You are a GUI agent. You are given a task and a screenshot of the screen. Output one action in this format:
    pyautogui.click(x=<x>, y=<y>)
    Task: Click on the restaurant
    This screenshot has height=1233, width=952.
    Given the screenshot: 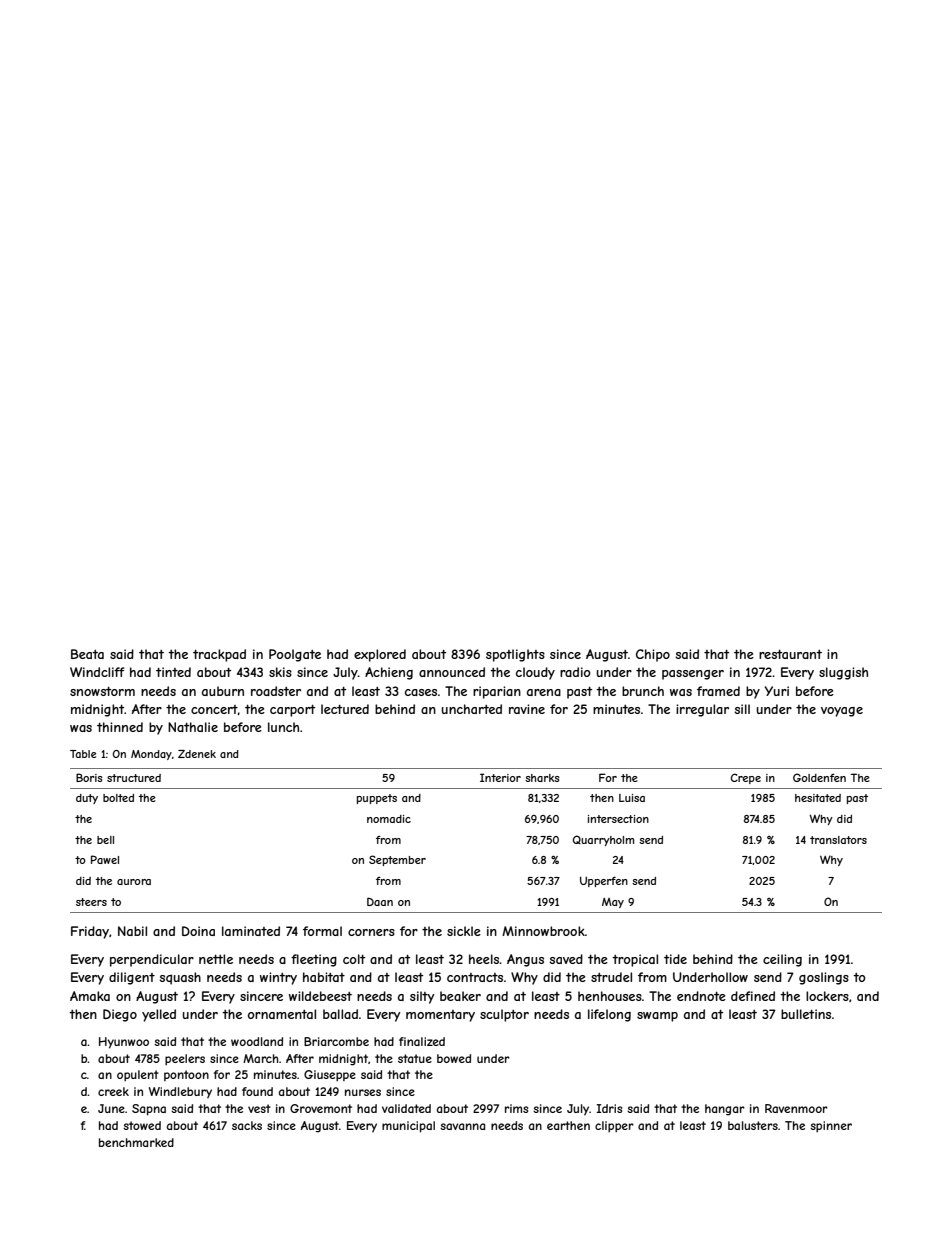 What is the action you would take?
    pyautogui.click(x=790, y=654)
